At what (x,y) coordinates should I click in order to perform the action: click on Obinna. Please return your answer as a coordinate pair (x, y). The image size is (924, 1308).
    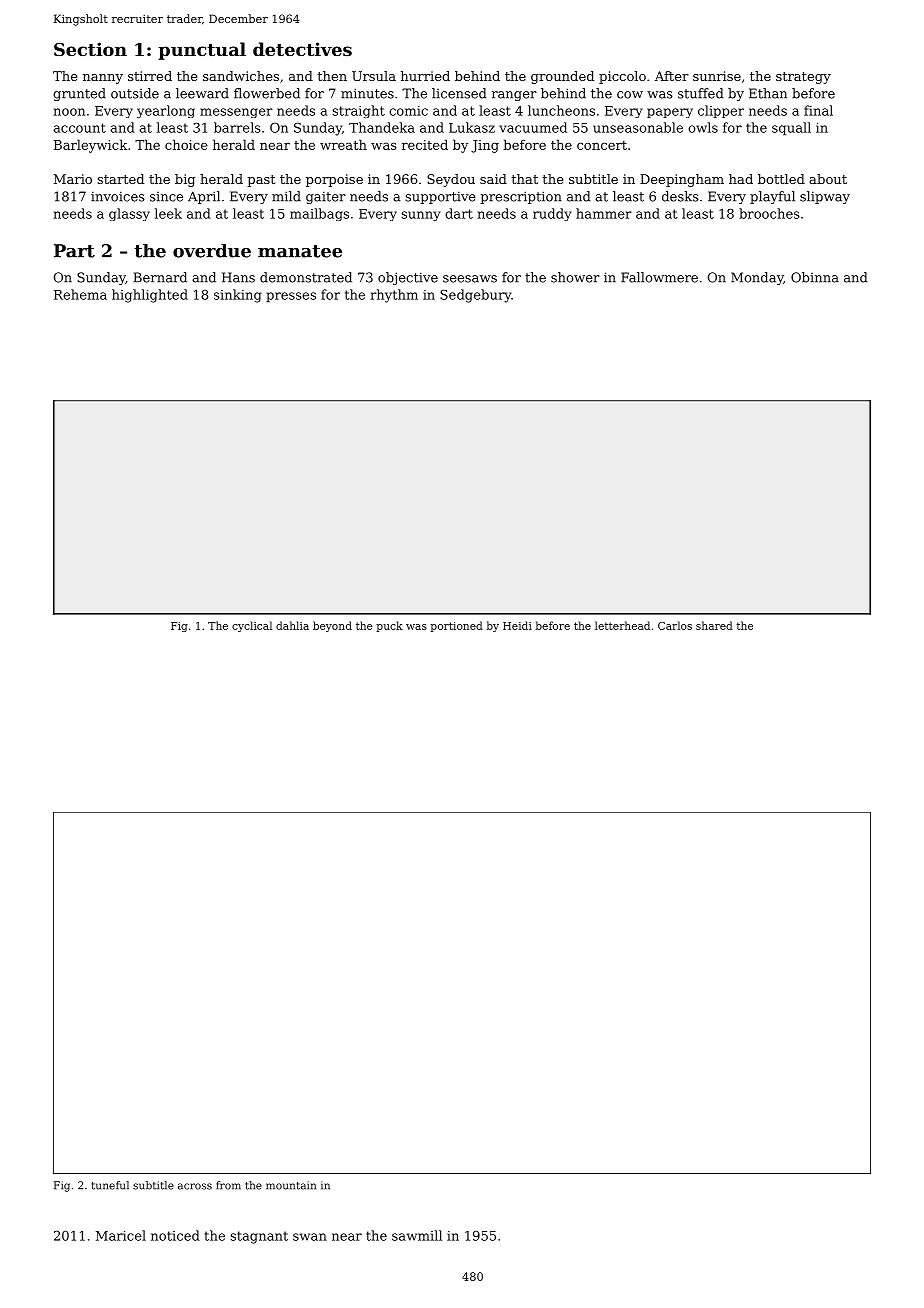
    Looking at the image, I should click on (815, 277).
